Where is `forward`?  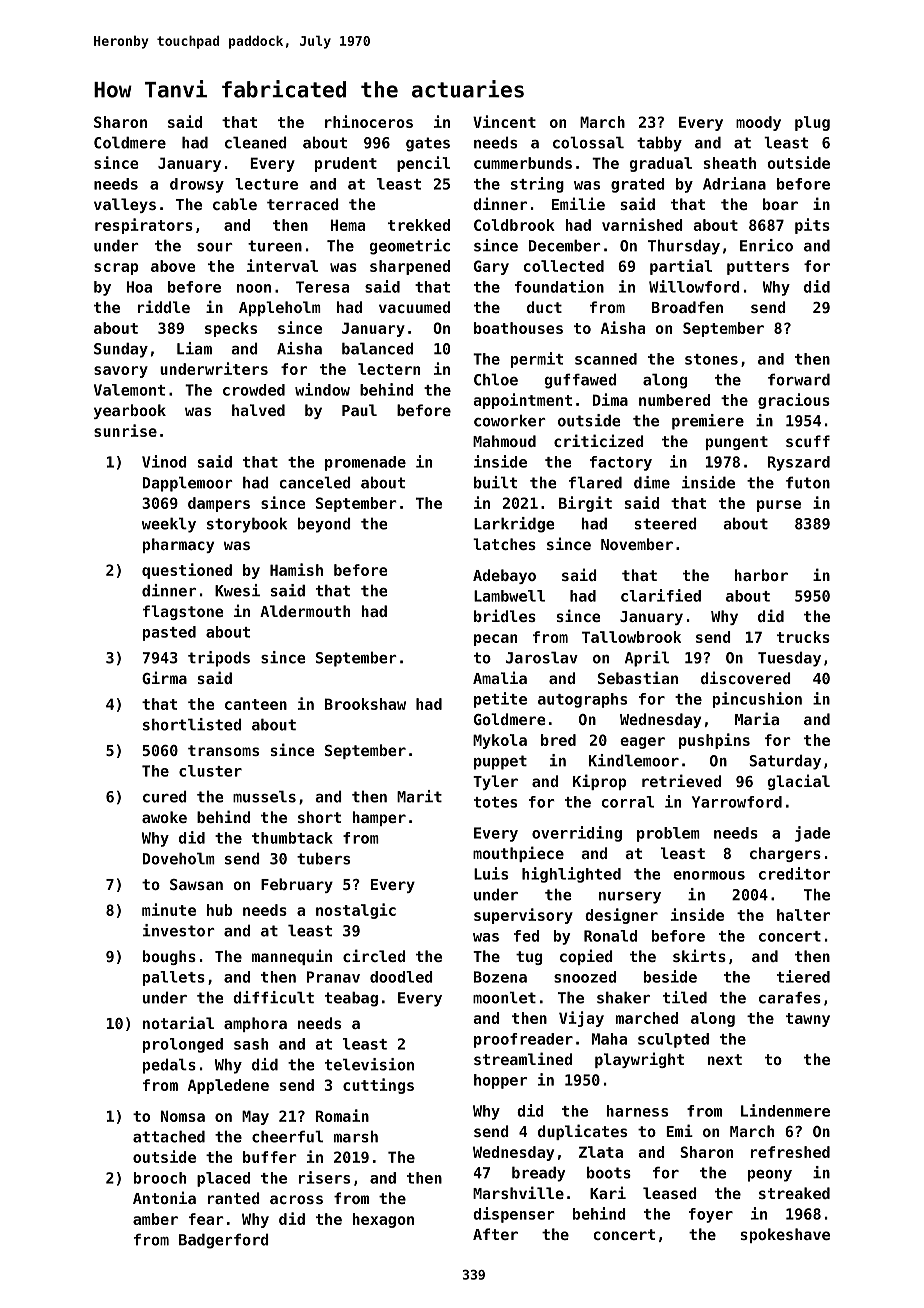
forward is located at coordinates (799, 379).
